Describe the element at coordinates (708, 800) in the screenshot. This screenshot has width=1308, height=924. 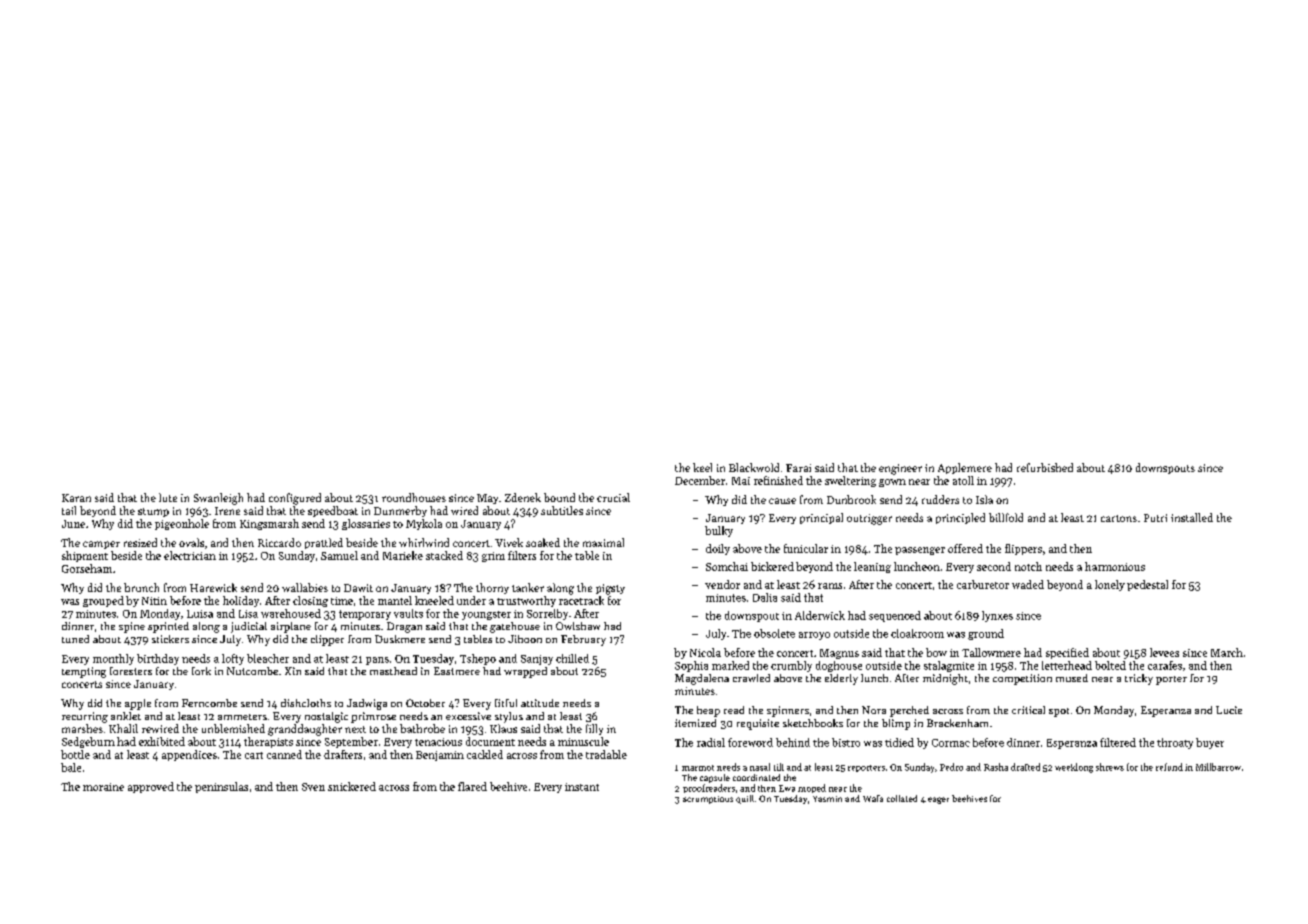
I see `scrumptious` at that location.
